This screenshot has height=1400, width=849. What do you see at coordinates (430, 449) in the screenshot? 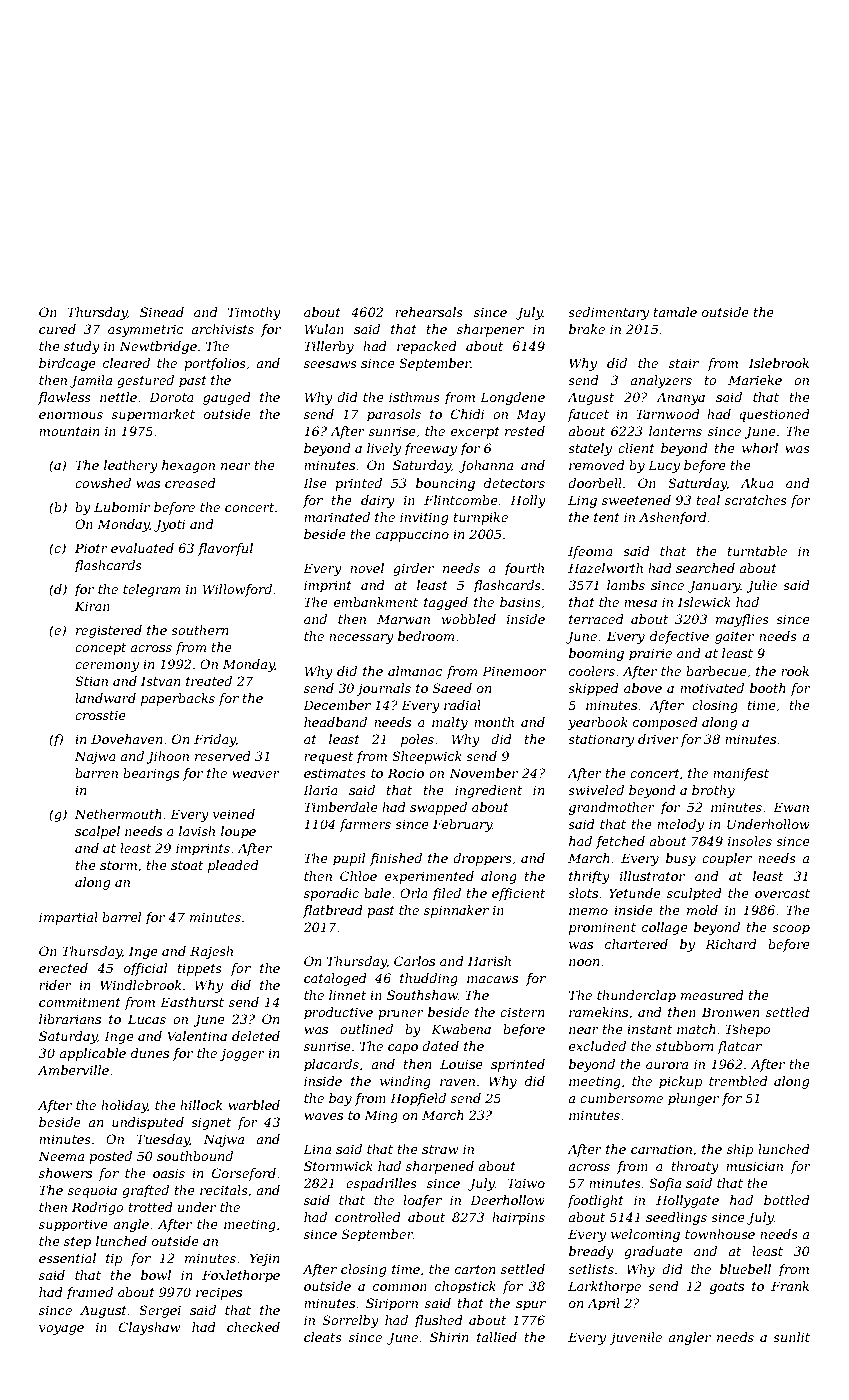
I see `freeway` at bounding box center [430, 449].
